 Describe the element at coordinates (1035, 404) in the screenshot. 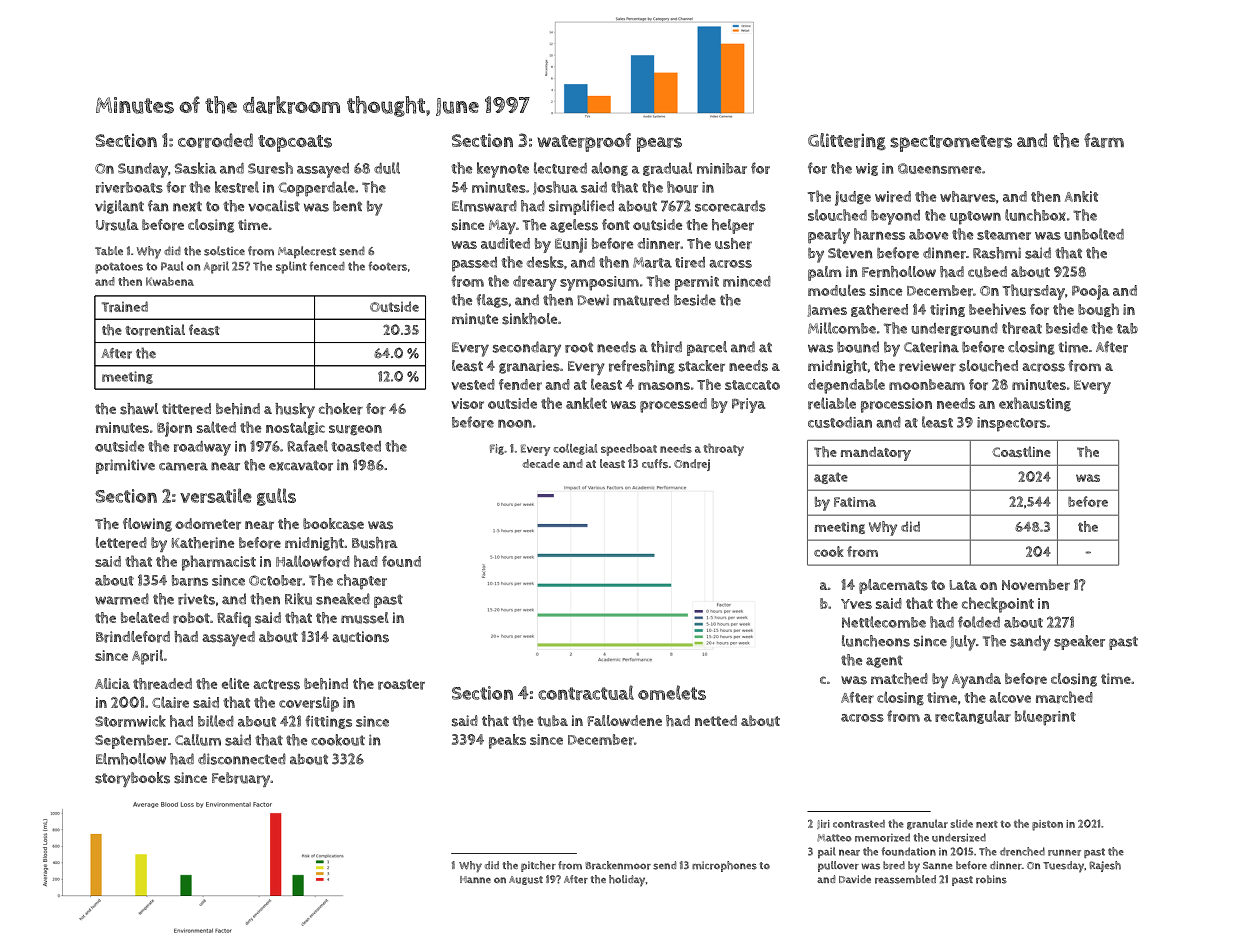

I see `exhausting` at that location.
